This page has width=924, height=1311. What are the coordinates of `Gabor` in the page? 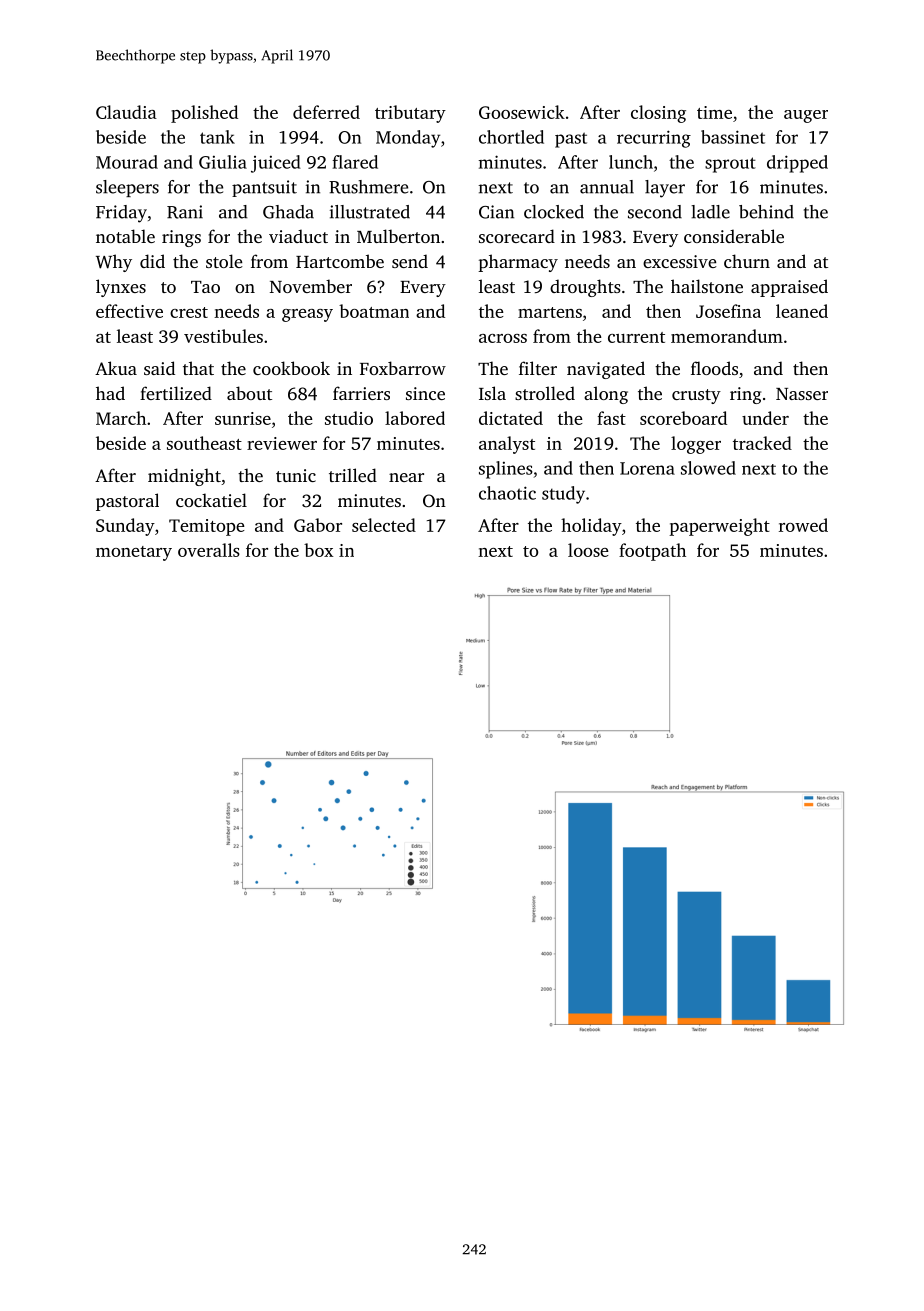 It's located at (318, 525).
